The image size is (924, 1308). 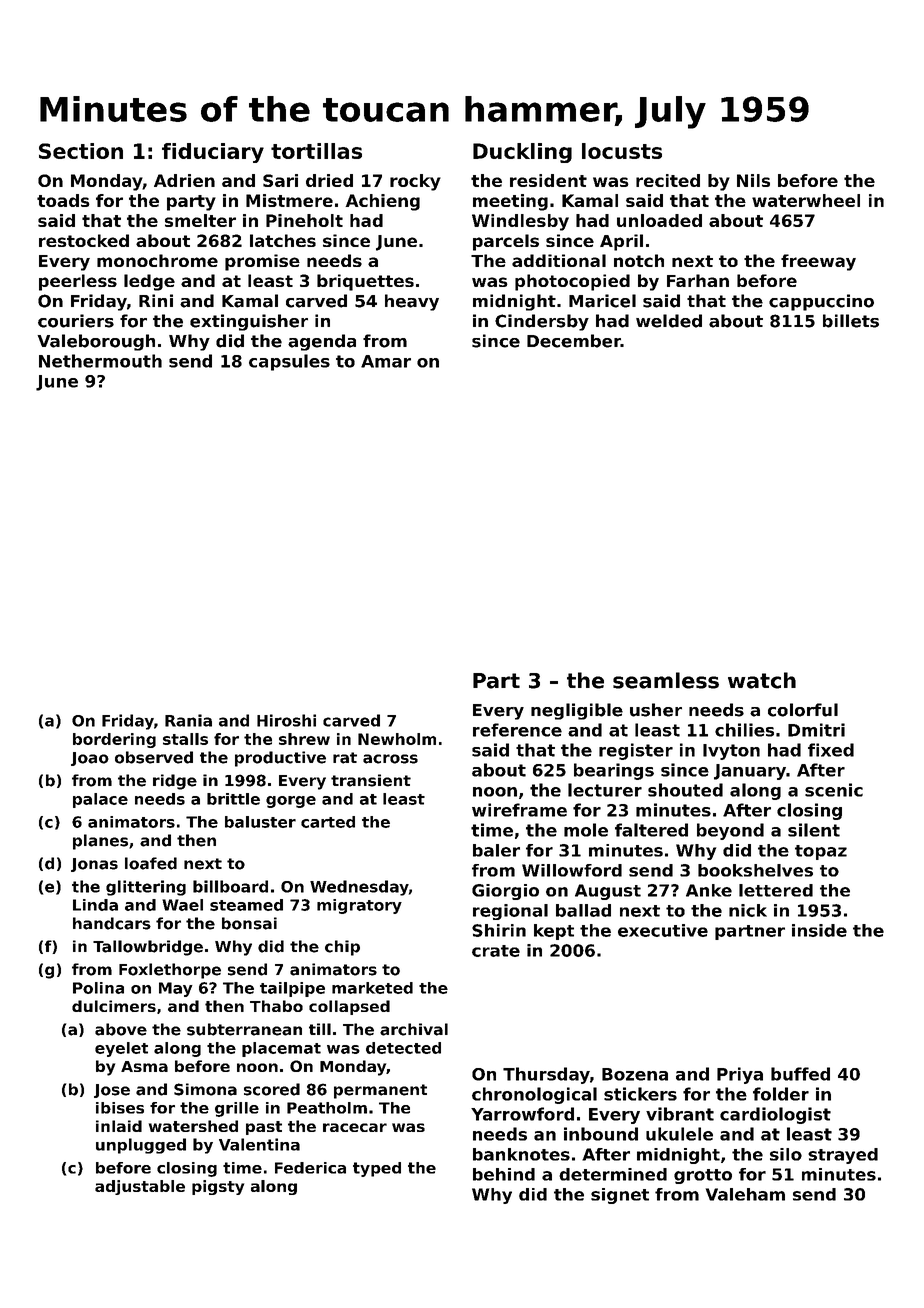 What do you see at coordinates (382, 202) in the screenshot?
I see `Achieng` at bounding box center [382, 202].
